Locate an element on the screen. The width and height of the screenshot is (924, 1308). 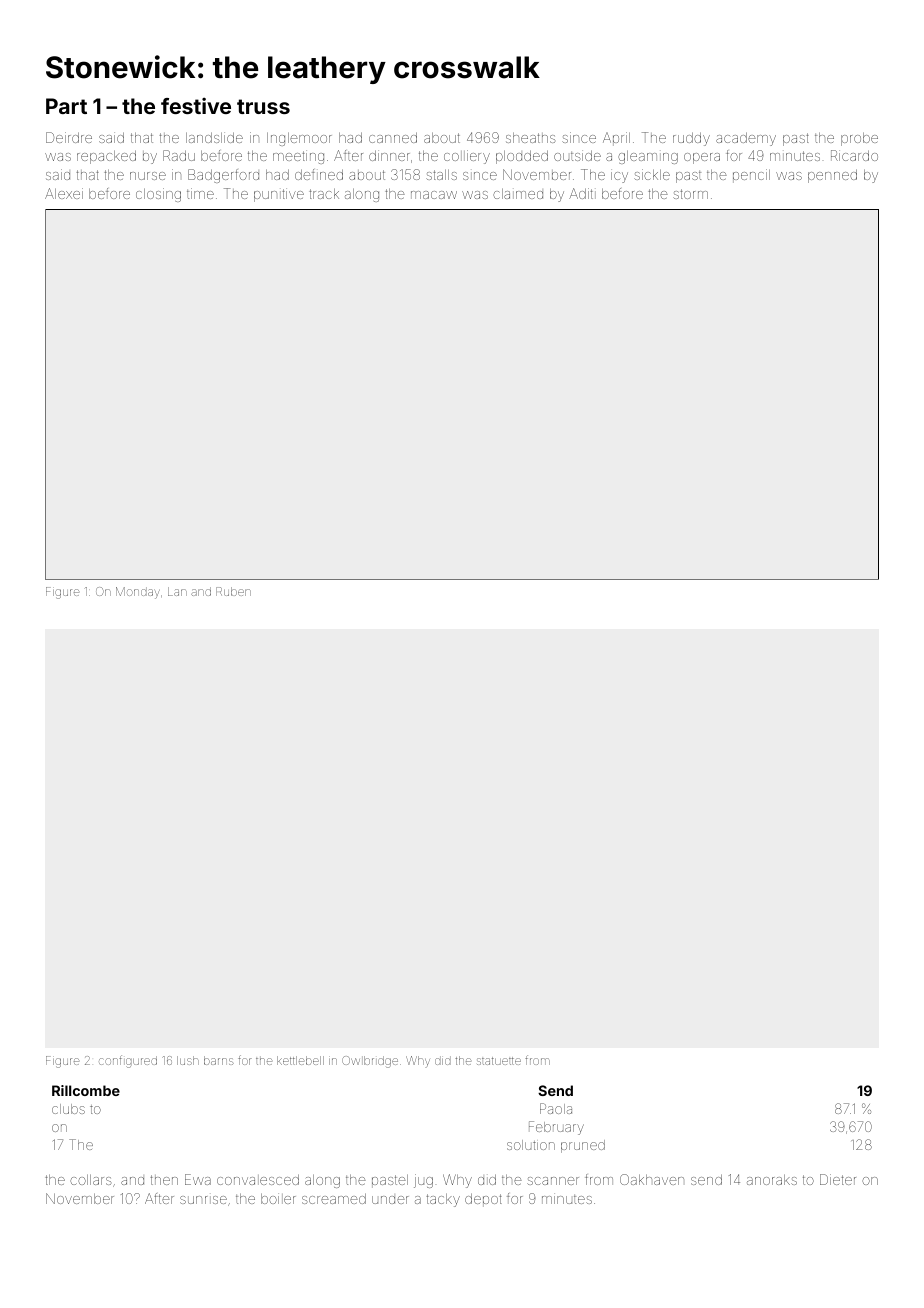
clubs is located at coordinates (68, 1109).
